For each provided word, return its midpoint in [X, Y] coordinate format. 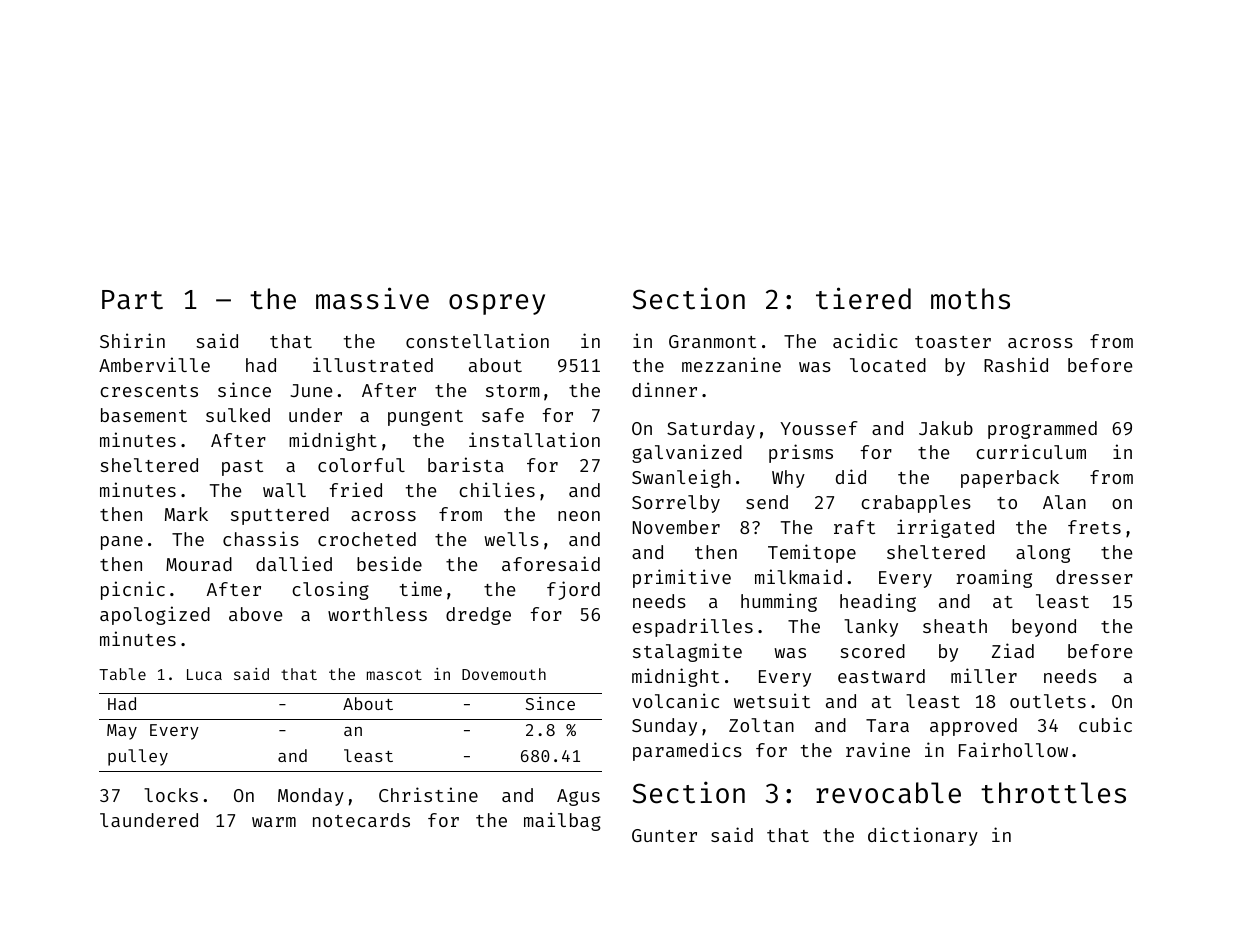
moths [970, 299]
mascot [394, 674]
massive [372, 298]
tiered [863, 298]
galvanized [687, 453]
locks [171, 795]
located [888, 365]
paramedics [687, 751]
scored [872, 651]
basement [144, 415]
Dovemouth [504, 674]
